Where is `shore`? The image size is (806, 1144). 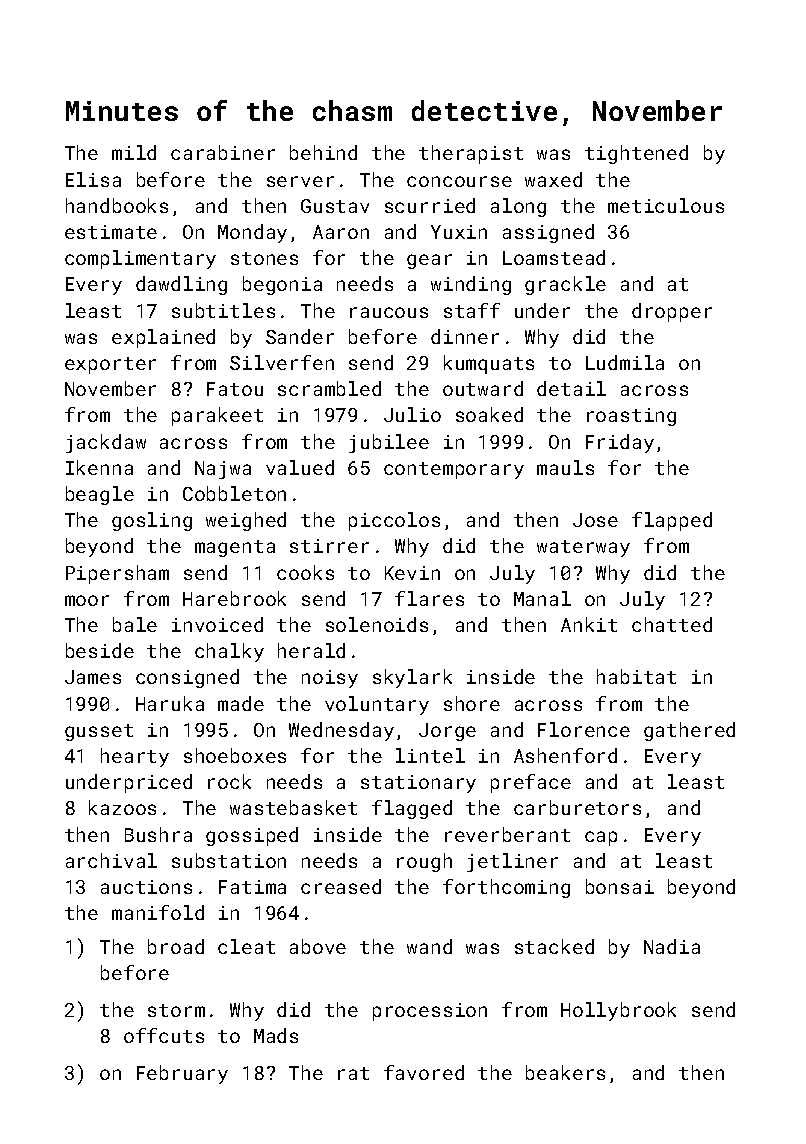 shore is located at coordinates (472, 703).
